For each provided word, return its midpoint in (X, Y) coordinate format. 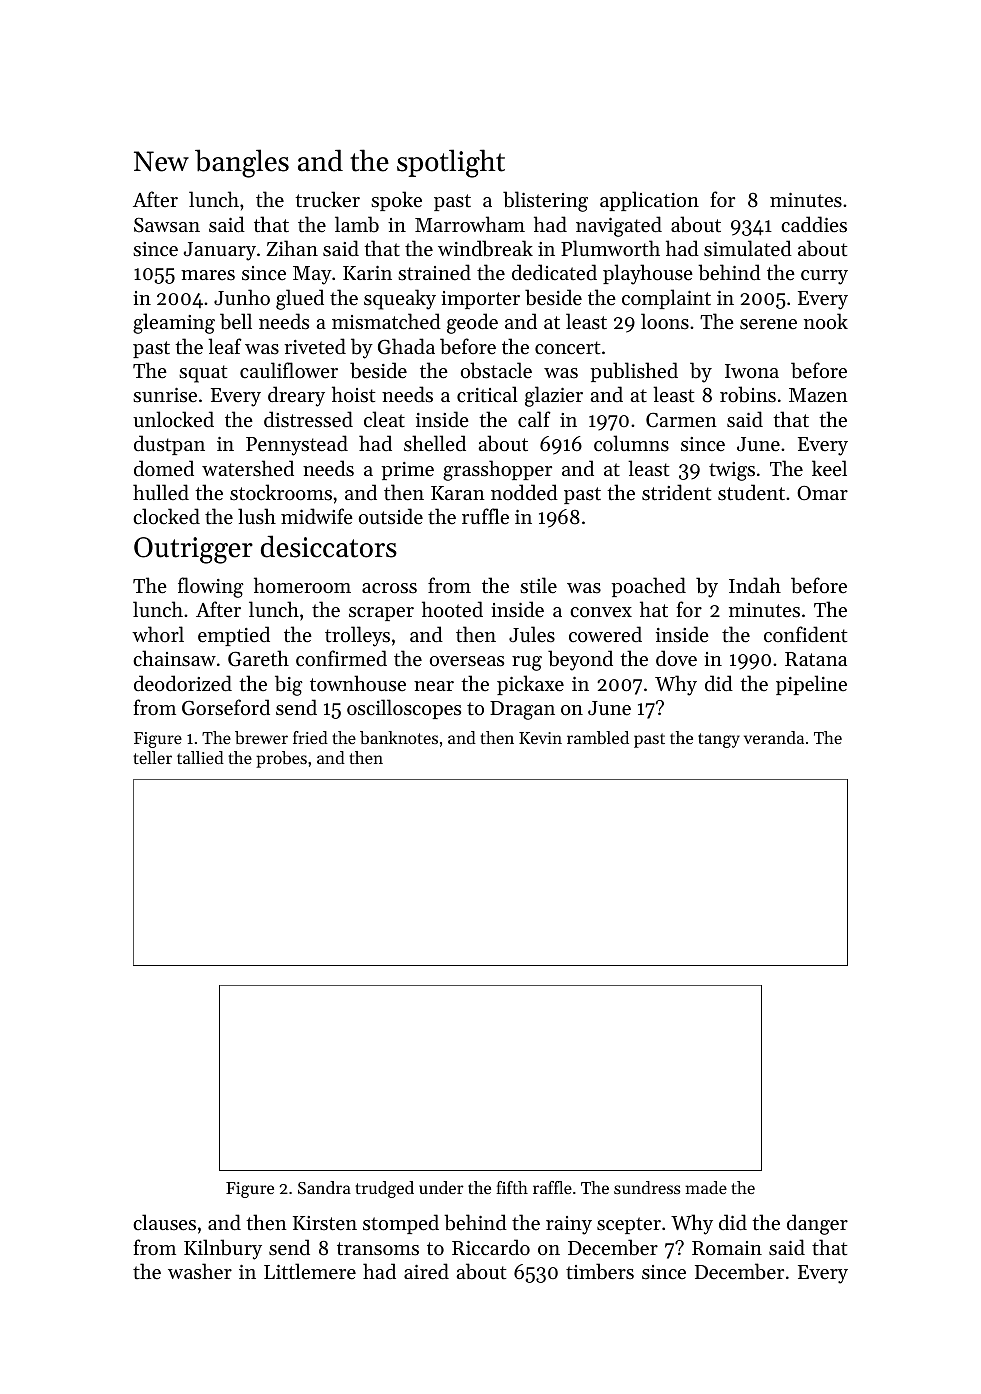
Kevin (540, 738)
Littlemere (310, 1271)
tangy (719, 740)
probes (281, 759)
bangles (242, 163)
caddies (814, 224)
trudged (384, 1189)
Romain (727, 1248)
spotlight (451, 163)
